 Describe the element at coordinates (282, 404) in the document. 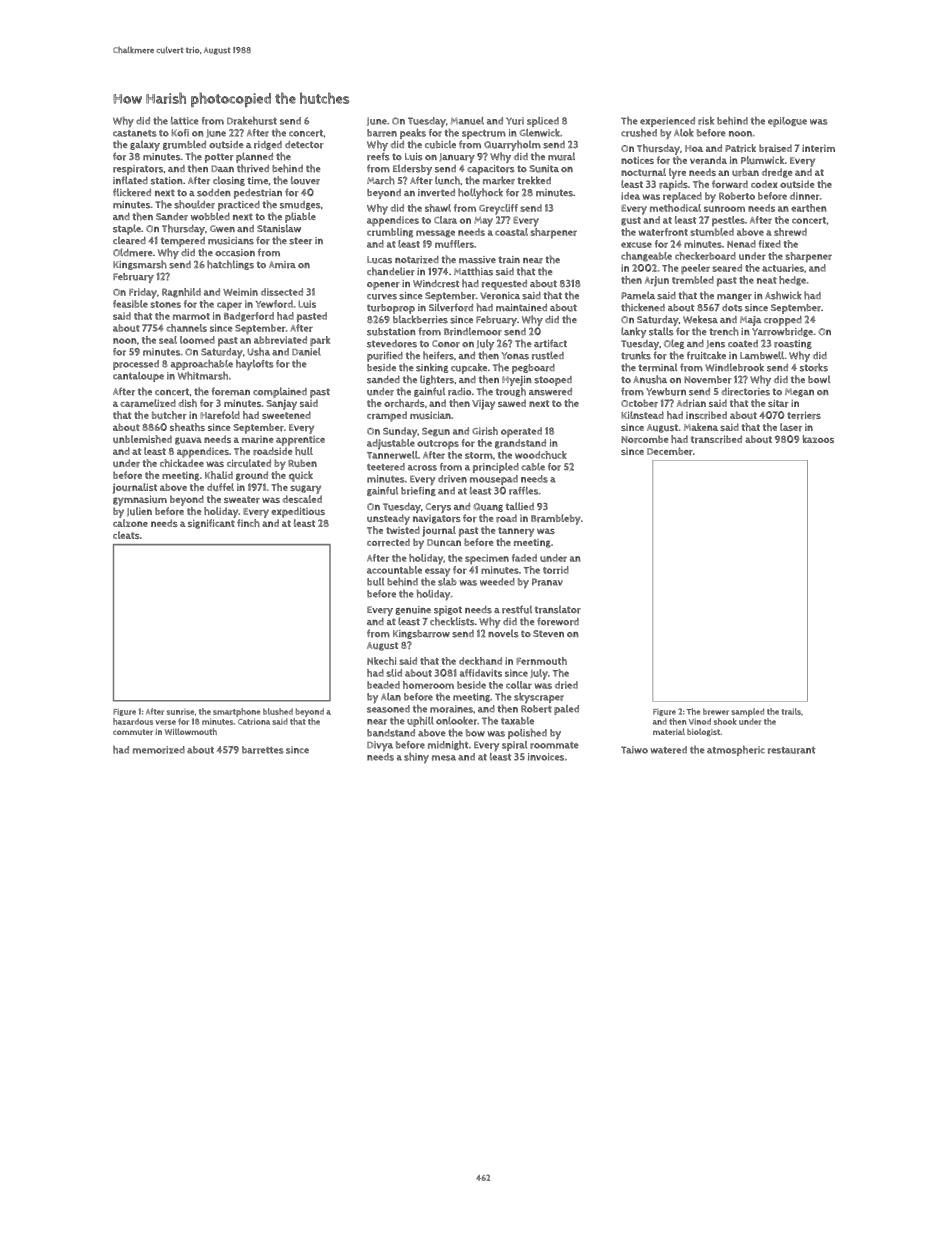

I see `Sanjay` at that location.
